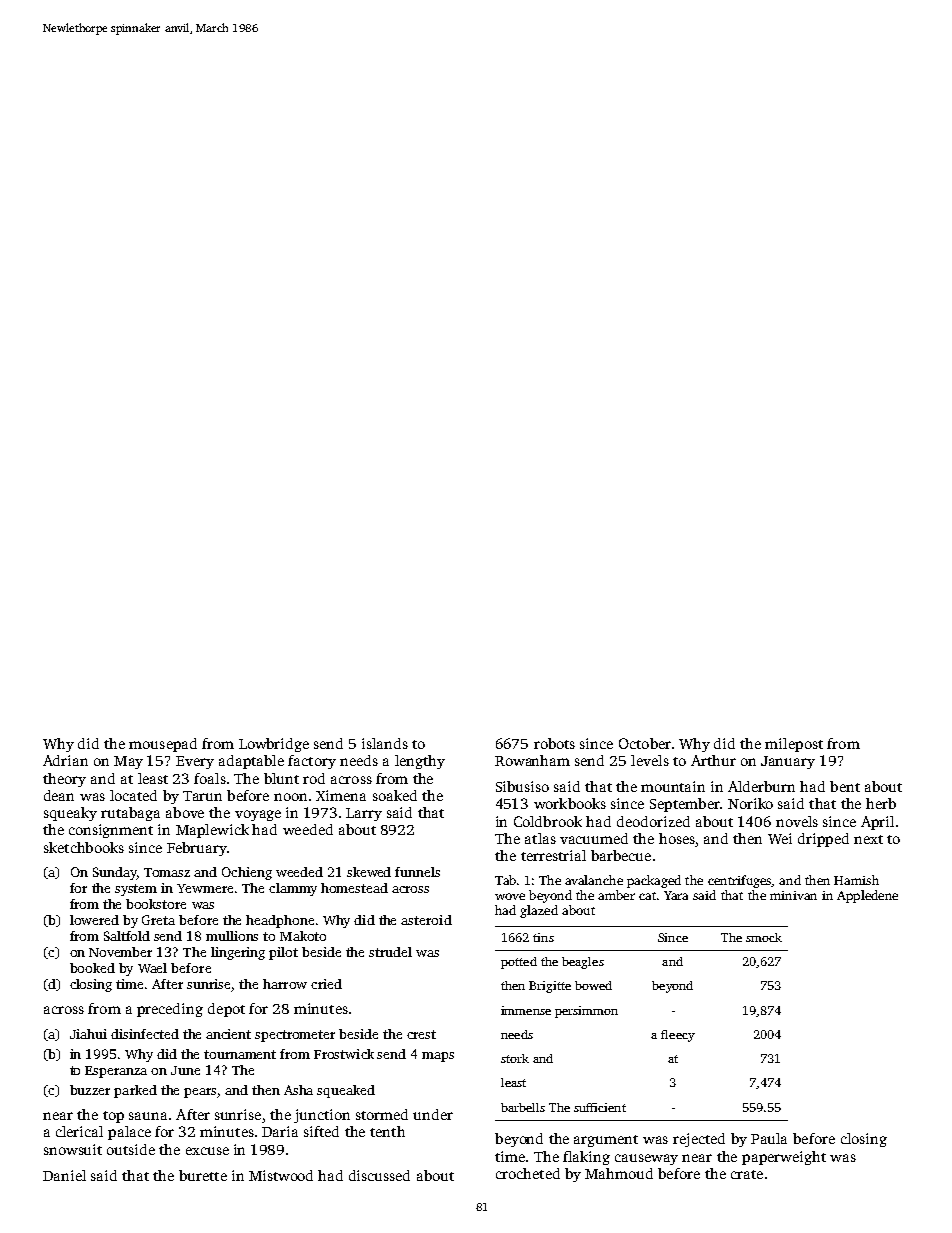 Image resolution: width=952 pixels, height=1233 pixels. I want to click on May, so click(128, 762).
